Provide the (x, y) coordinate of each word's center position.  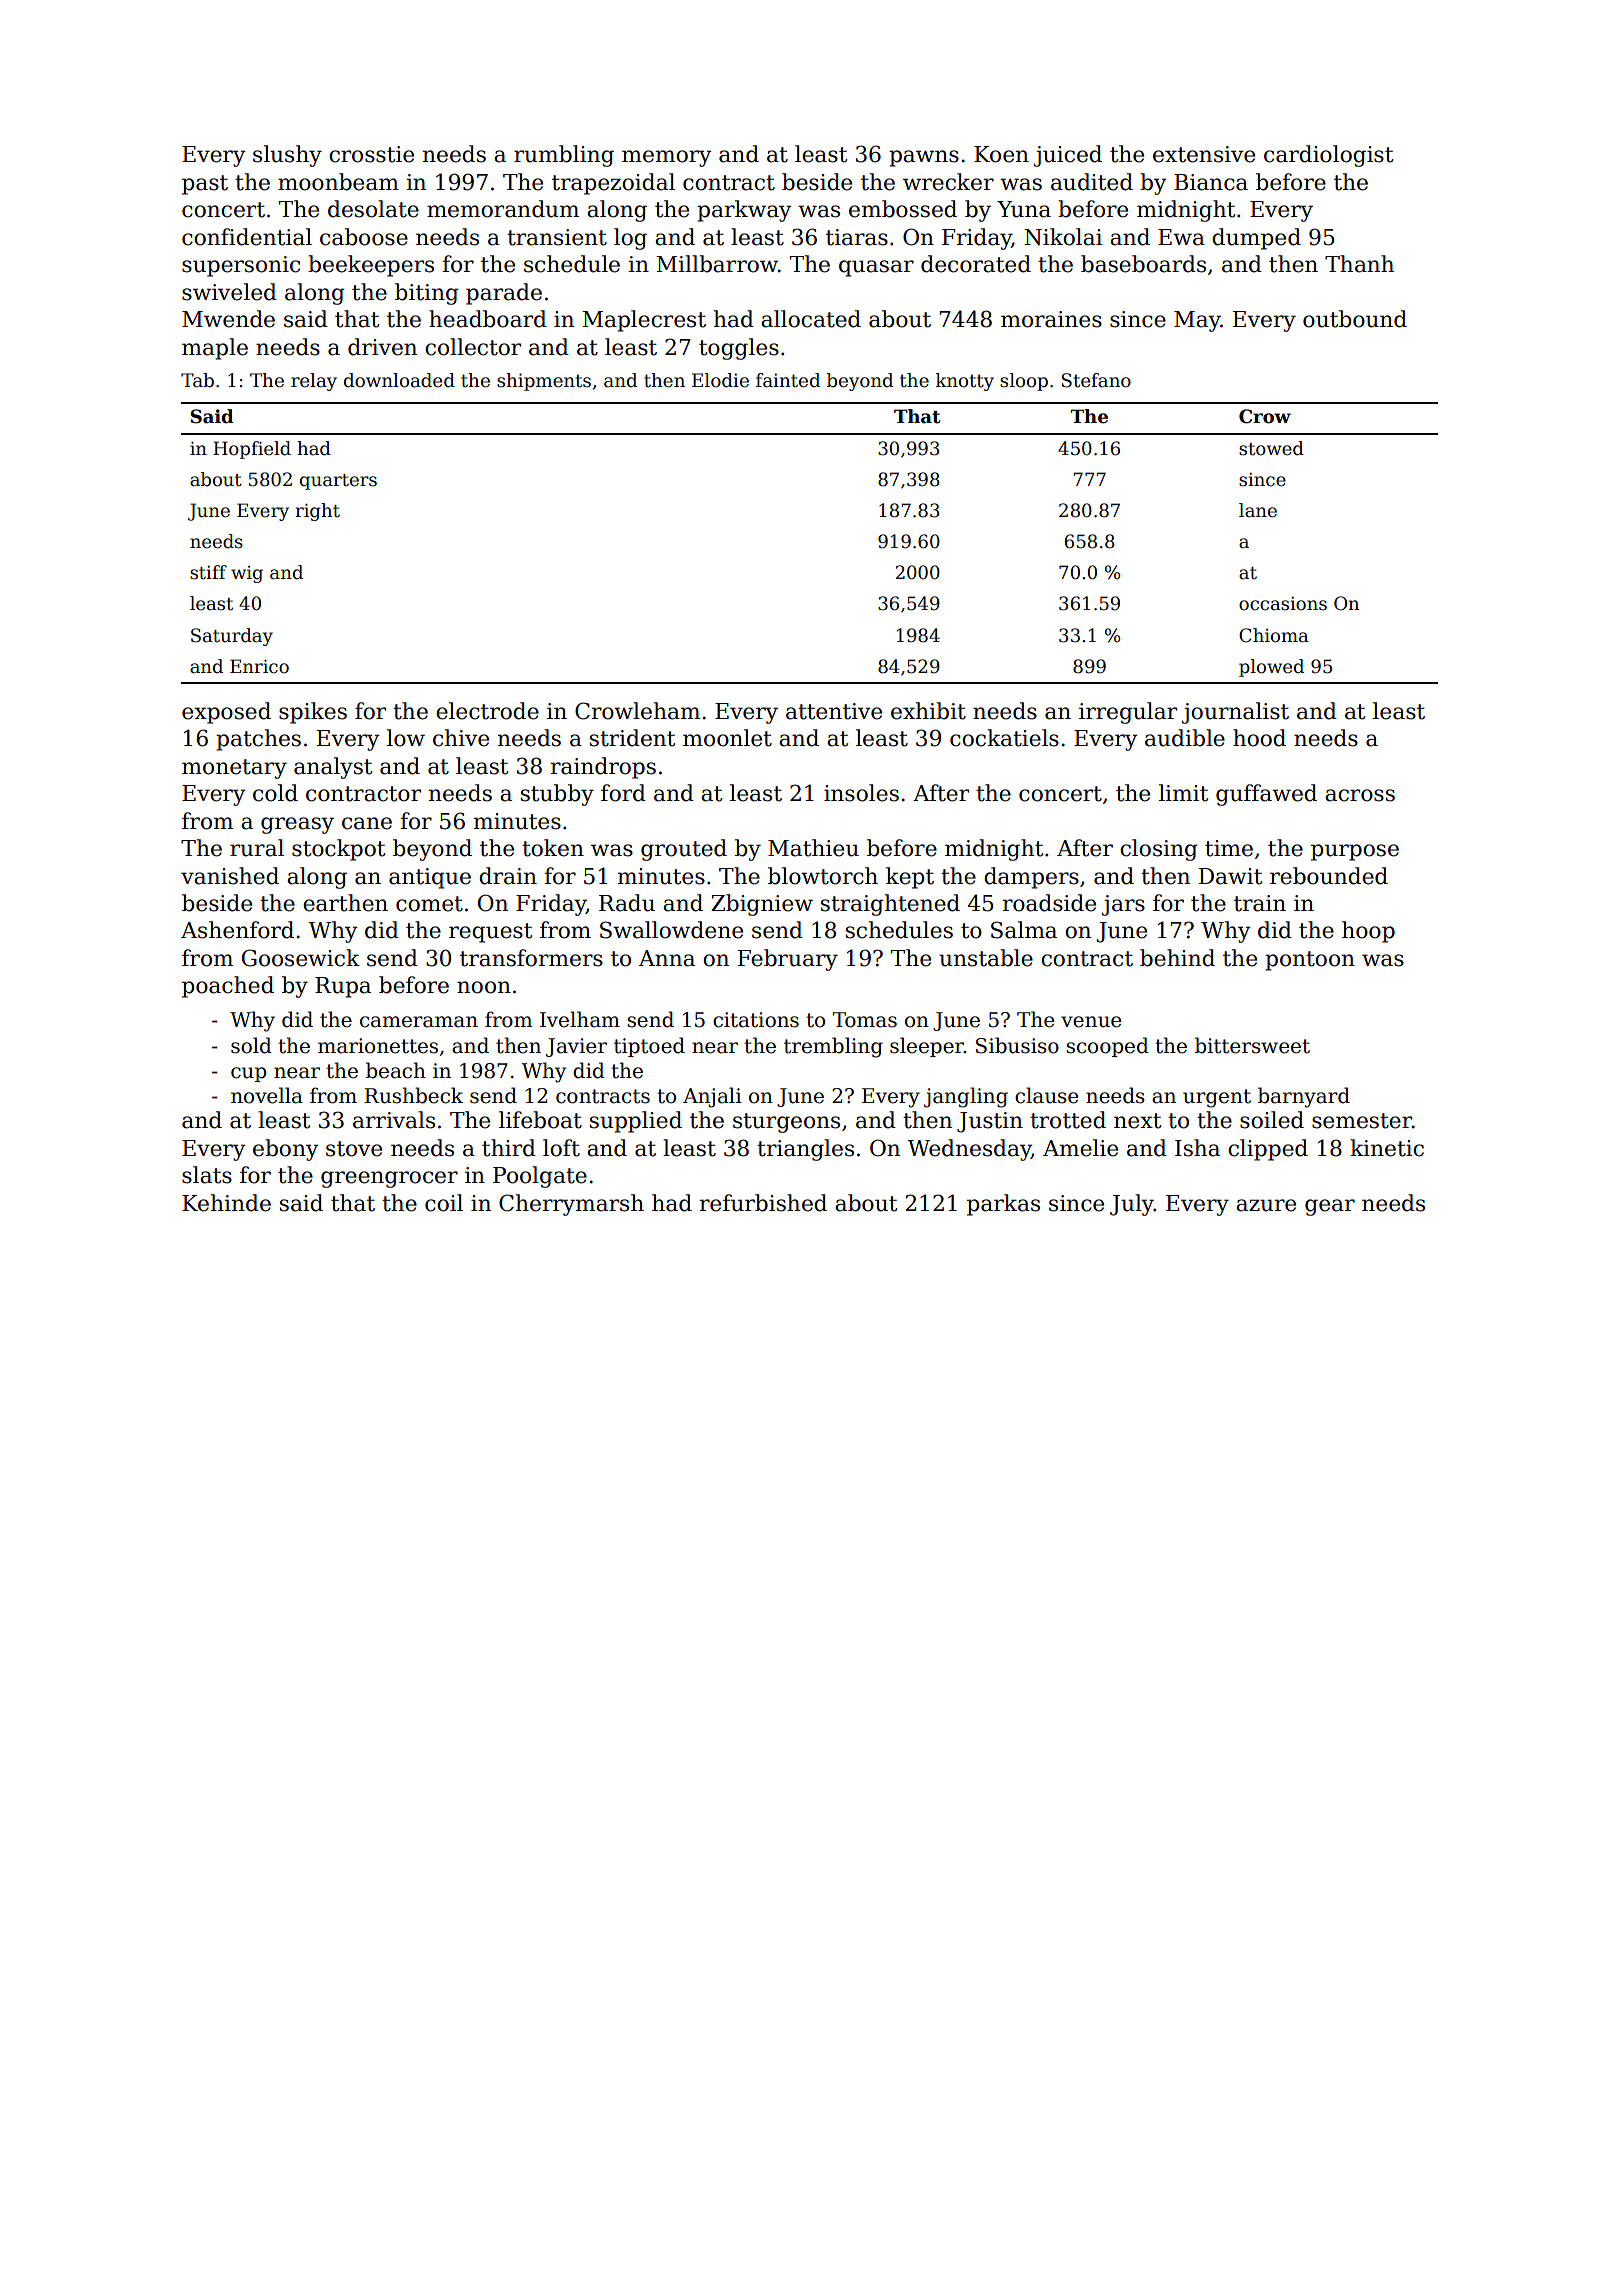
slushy (287, 156)
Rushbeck (413, 1095)
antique (430, 878)
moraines (1051, 319)
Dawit (1230, 876)
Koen (1001, 154)
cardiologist (1328, 156)
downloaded (399, 380)
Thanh (1359, 264)
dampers (1031, 878)
